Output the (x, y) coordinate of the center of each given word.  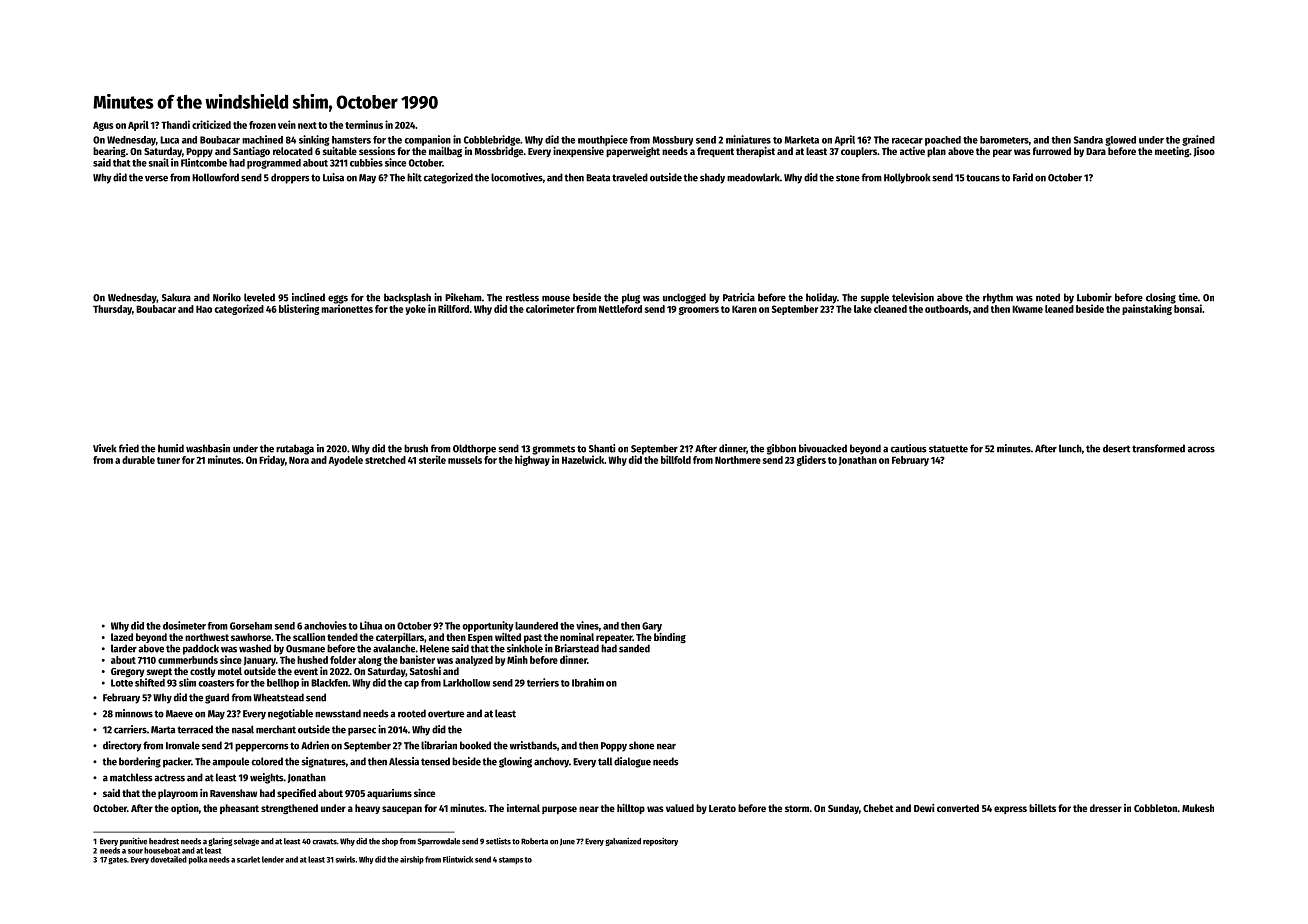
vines (587, 625)
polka (198, 860)
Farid (1023, 177)
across (1201, 449)
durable (138, 460)
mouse (556, 298)
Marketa (802, 140)
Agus (103, 126)
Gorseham (251, 626)
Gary (652, 627)
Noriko (227, 297)
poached (943, 141)
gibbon (781, 449)
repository (660, 842)
